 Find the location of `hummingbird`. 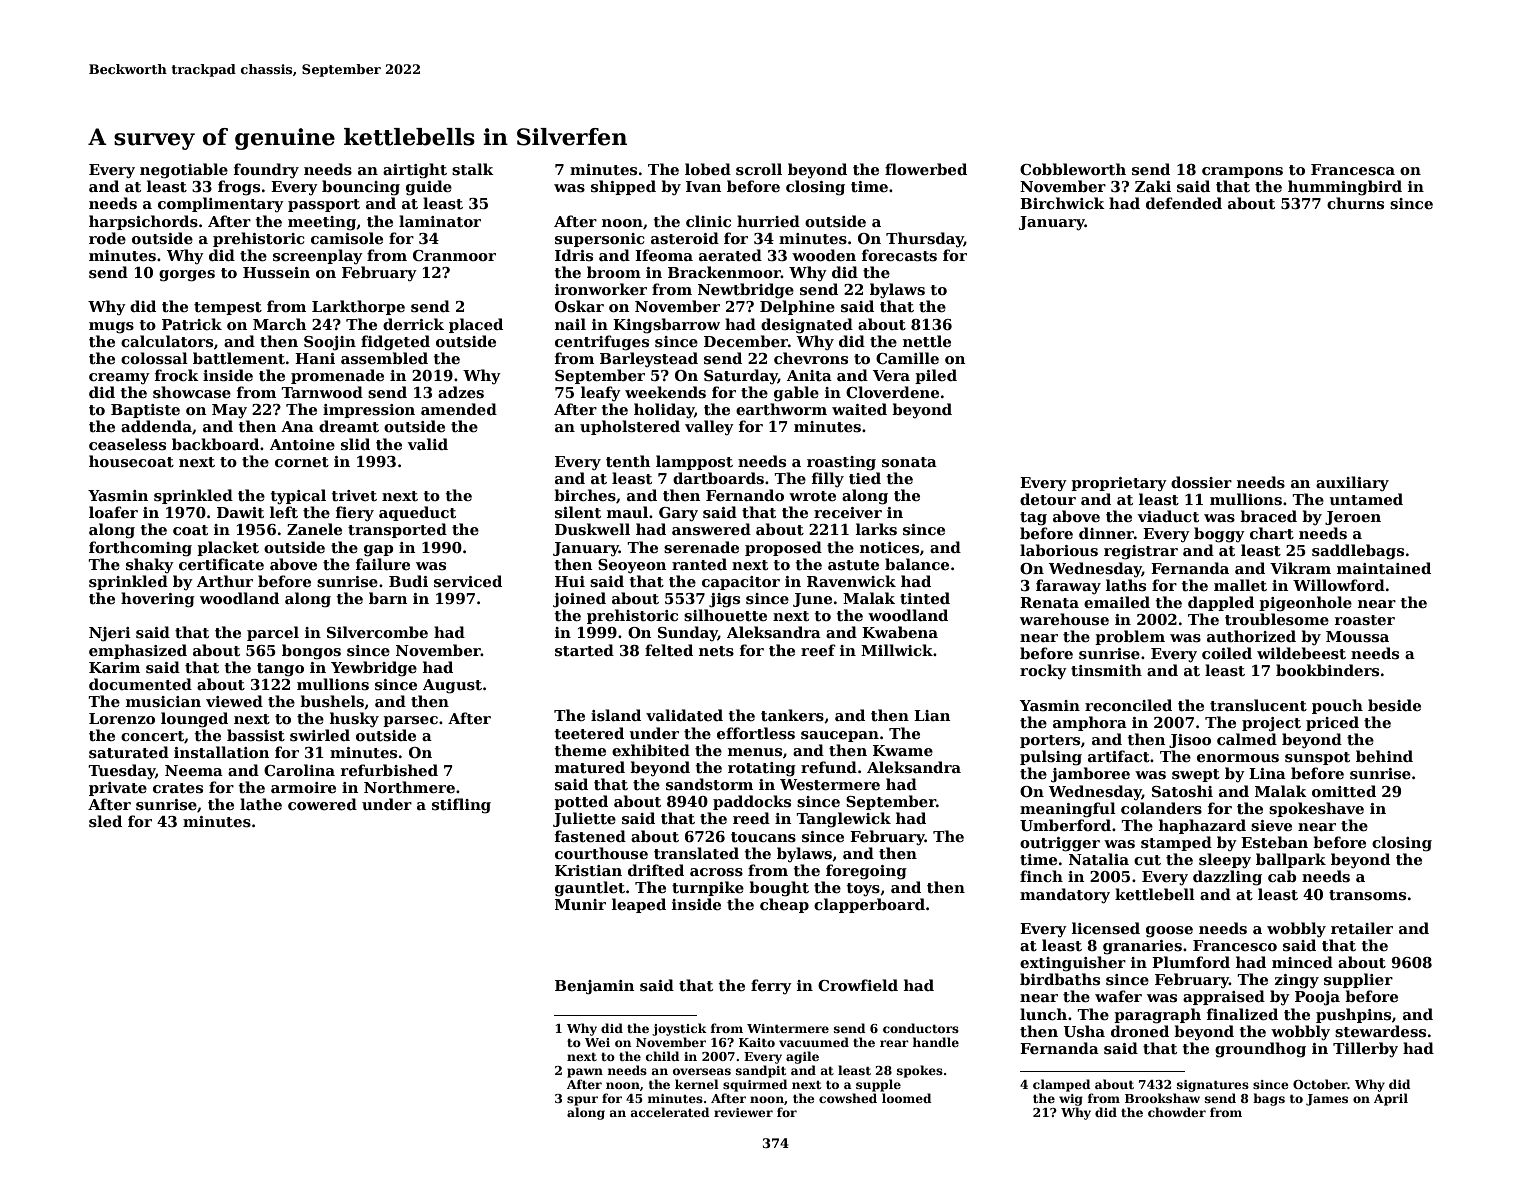

hummingbird is located at coordinates (1345, 188).
